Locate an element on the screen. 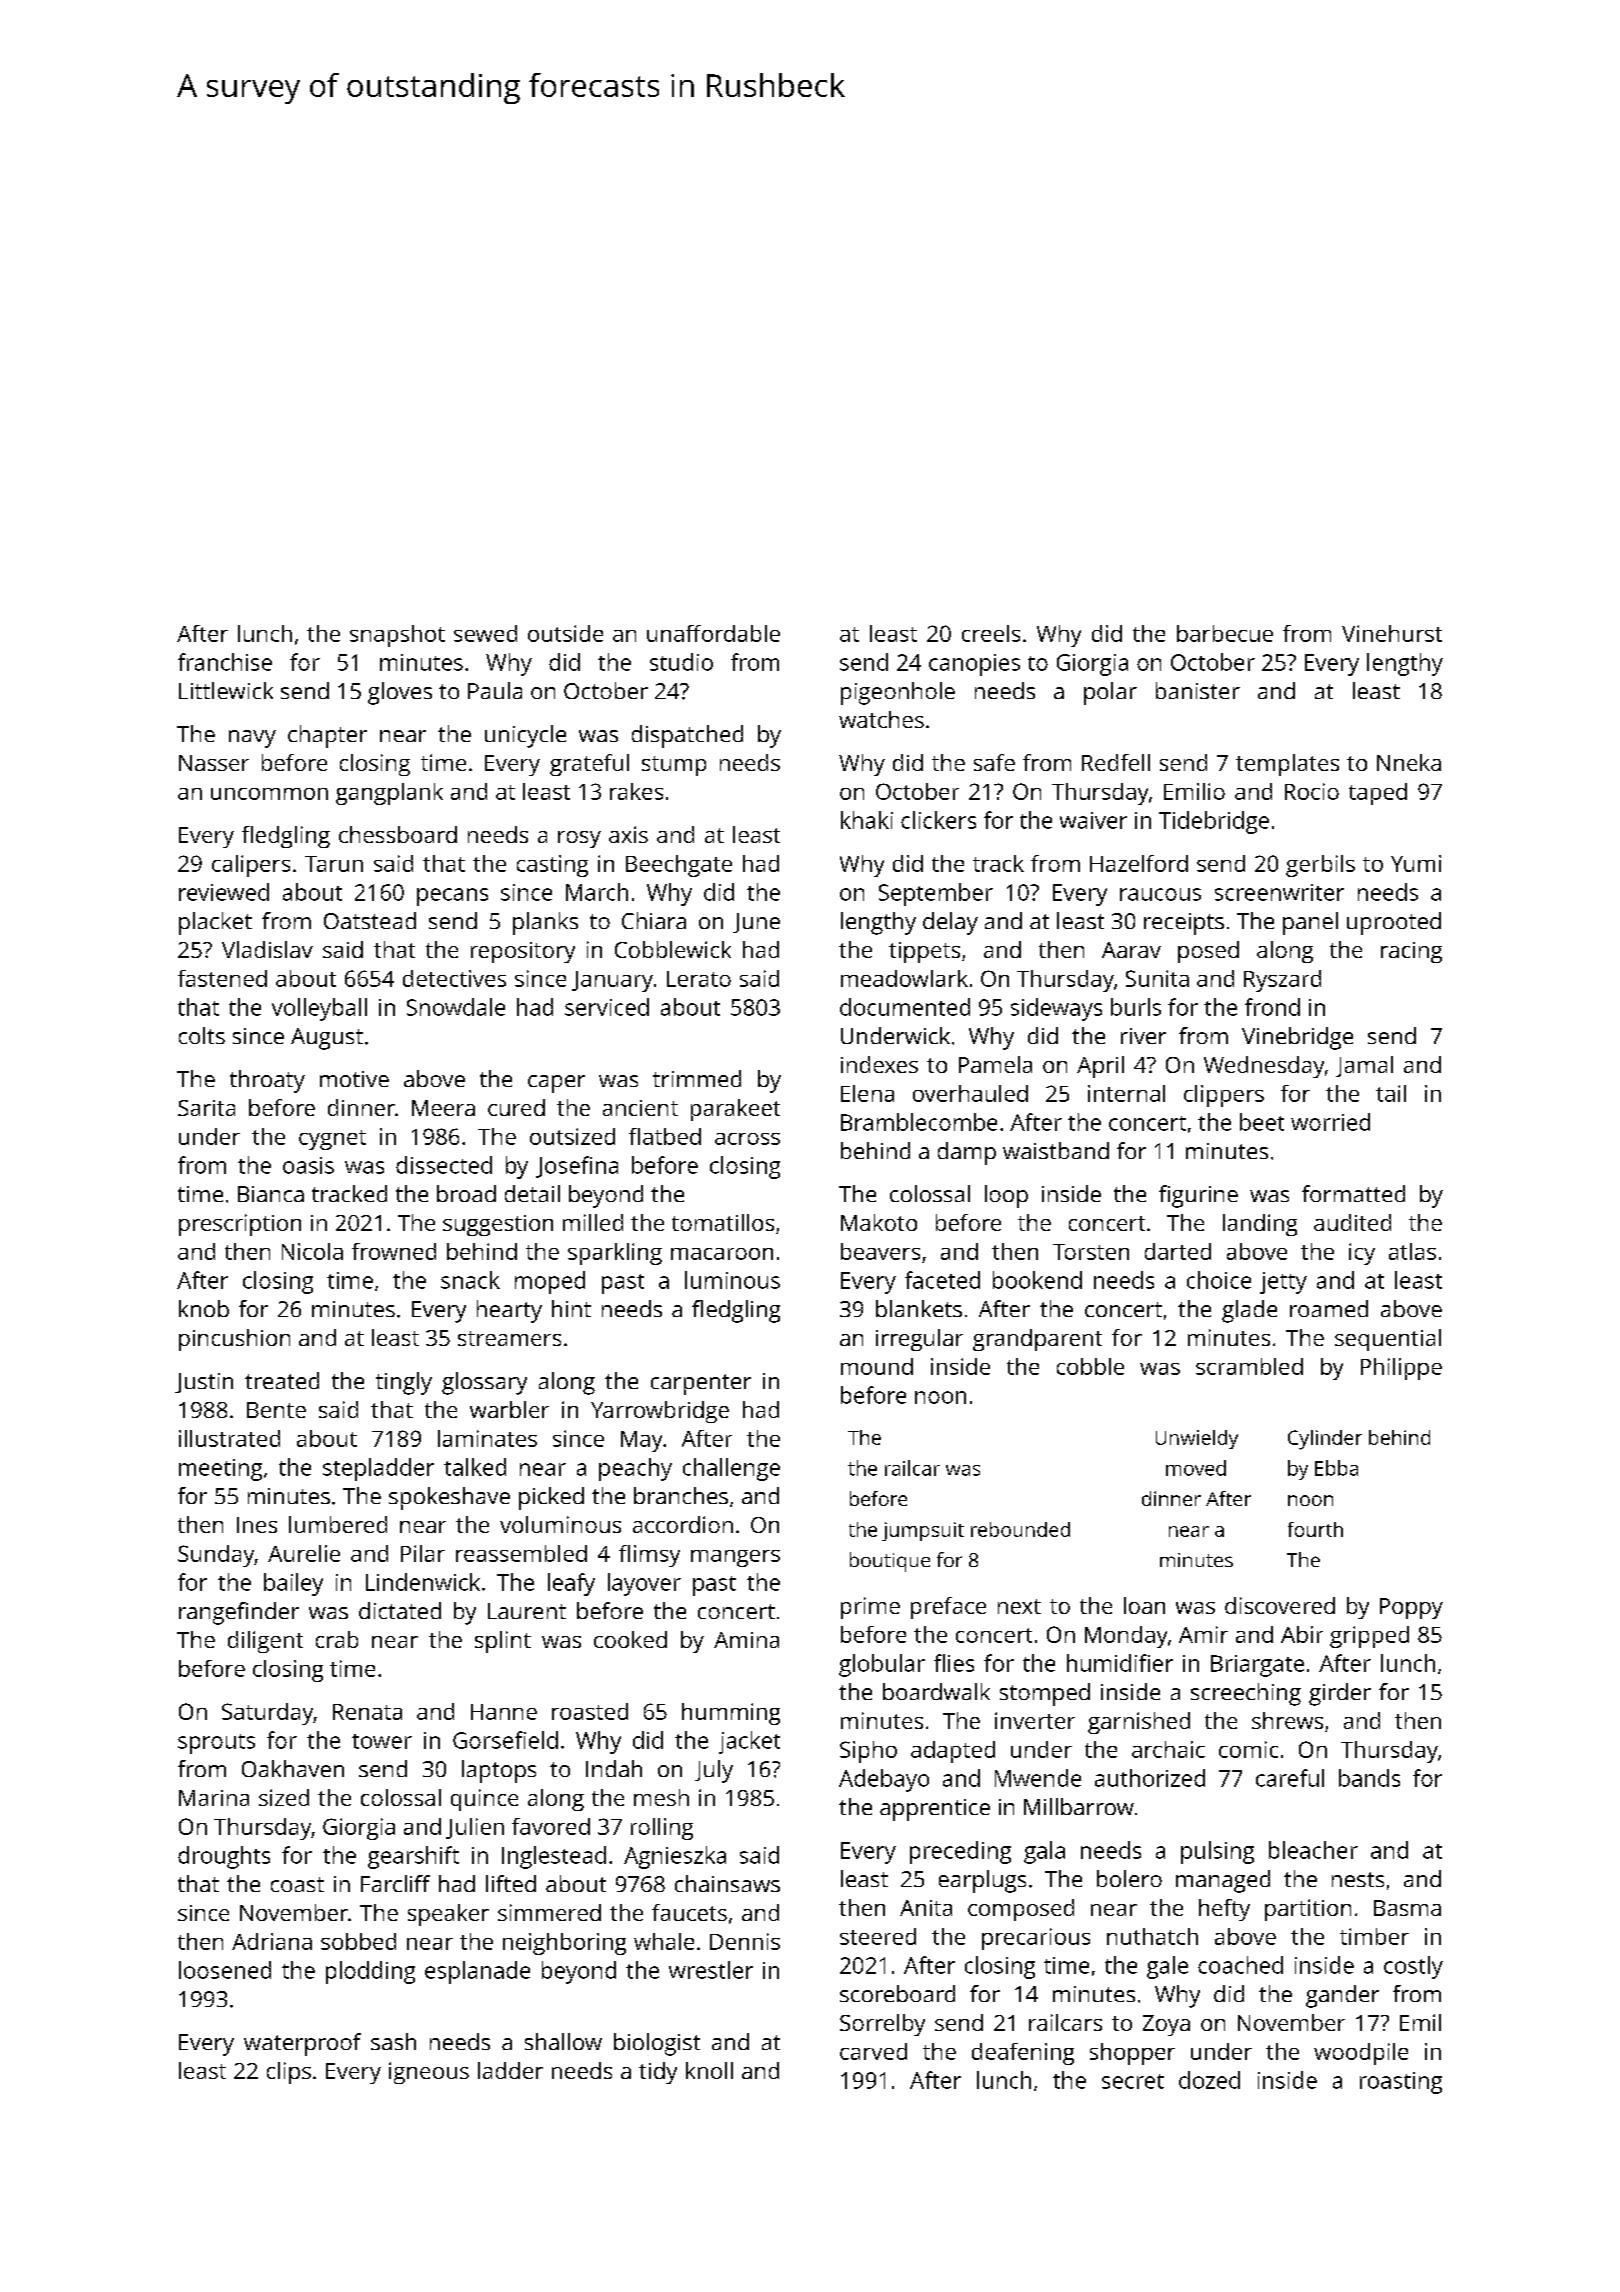 The image size is (1620, 2292). gangplank is located at coordinates (389, 794).
